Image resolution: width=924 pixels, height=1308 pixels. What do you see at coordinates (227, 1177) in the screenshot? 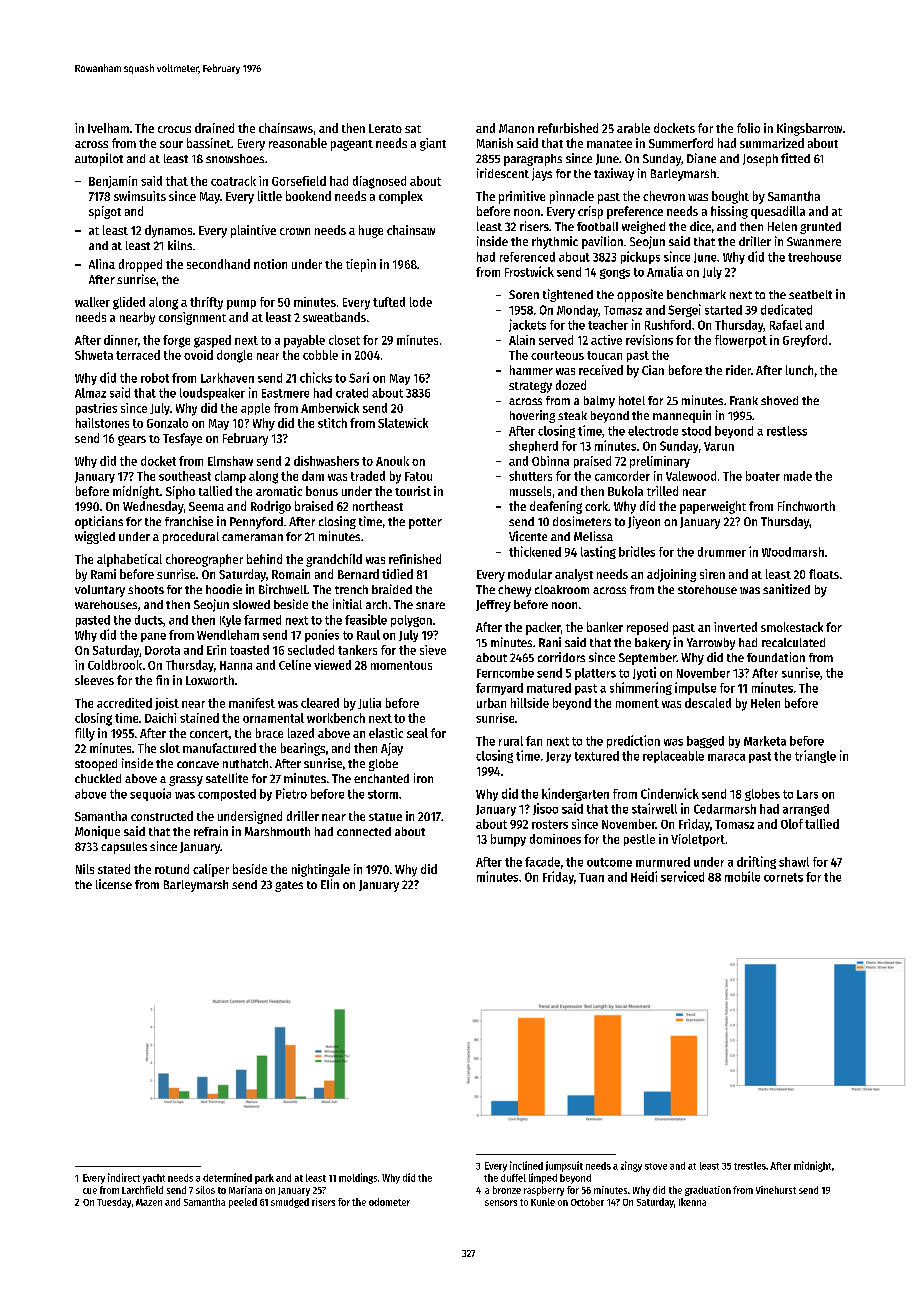
I see `determined` at bounding box center [227, 1177].
